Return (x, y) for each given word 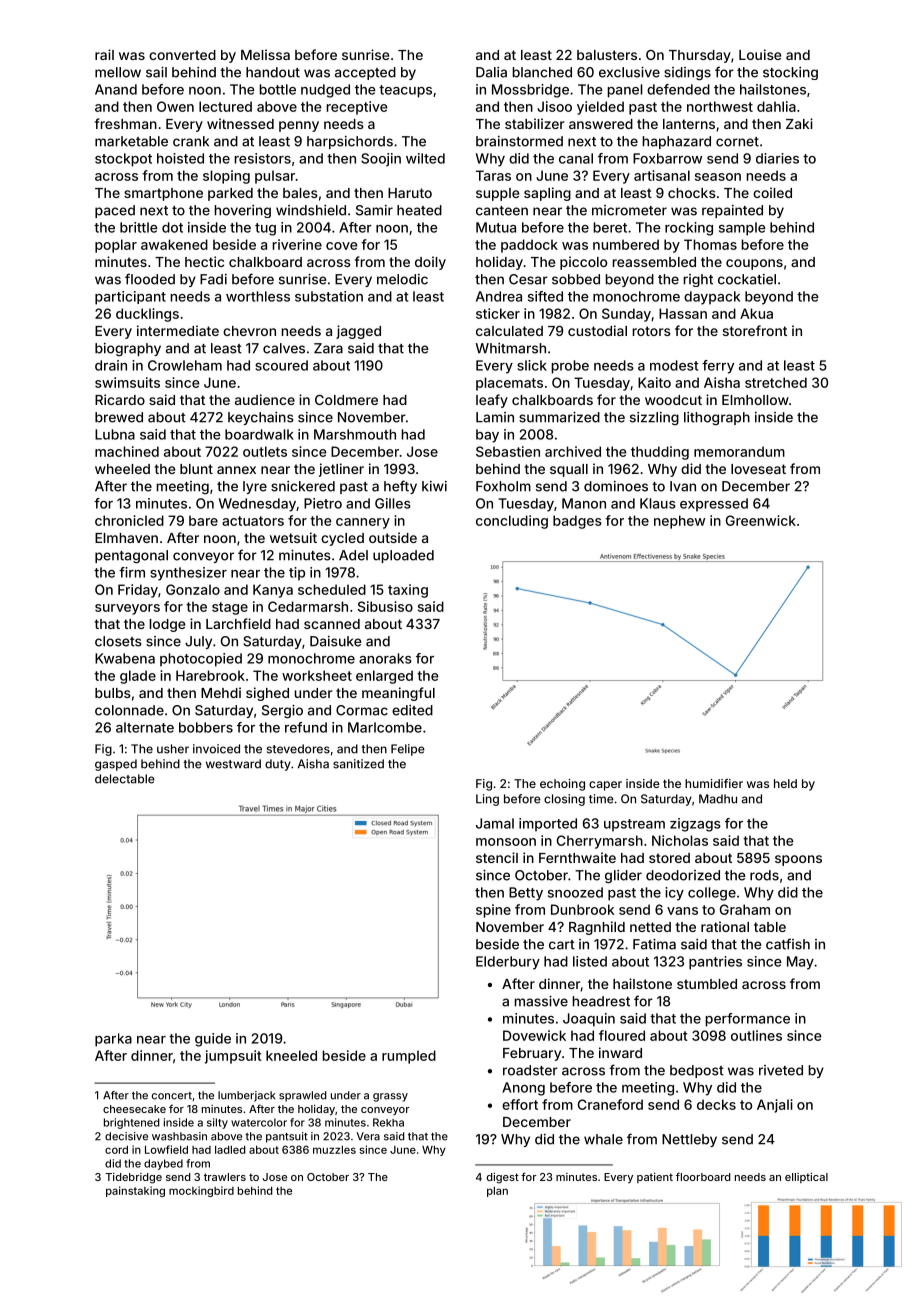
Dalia (491, 72)
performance (747, 1020)
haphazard (676, 142)
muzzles (334, 1150)
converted (182, 55)
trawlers (225, 1177)
